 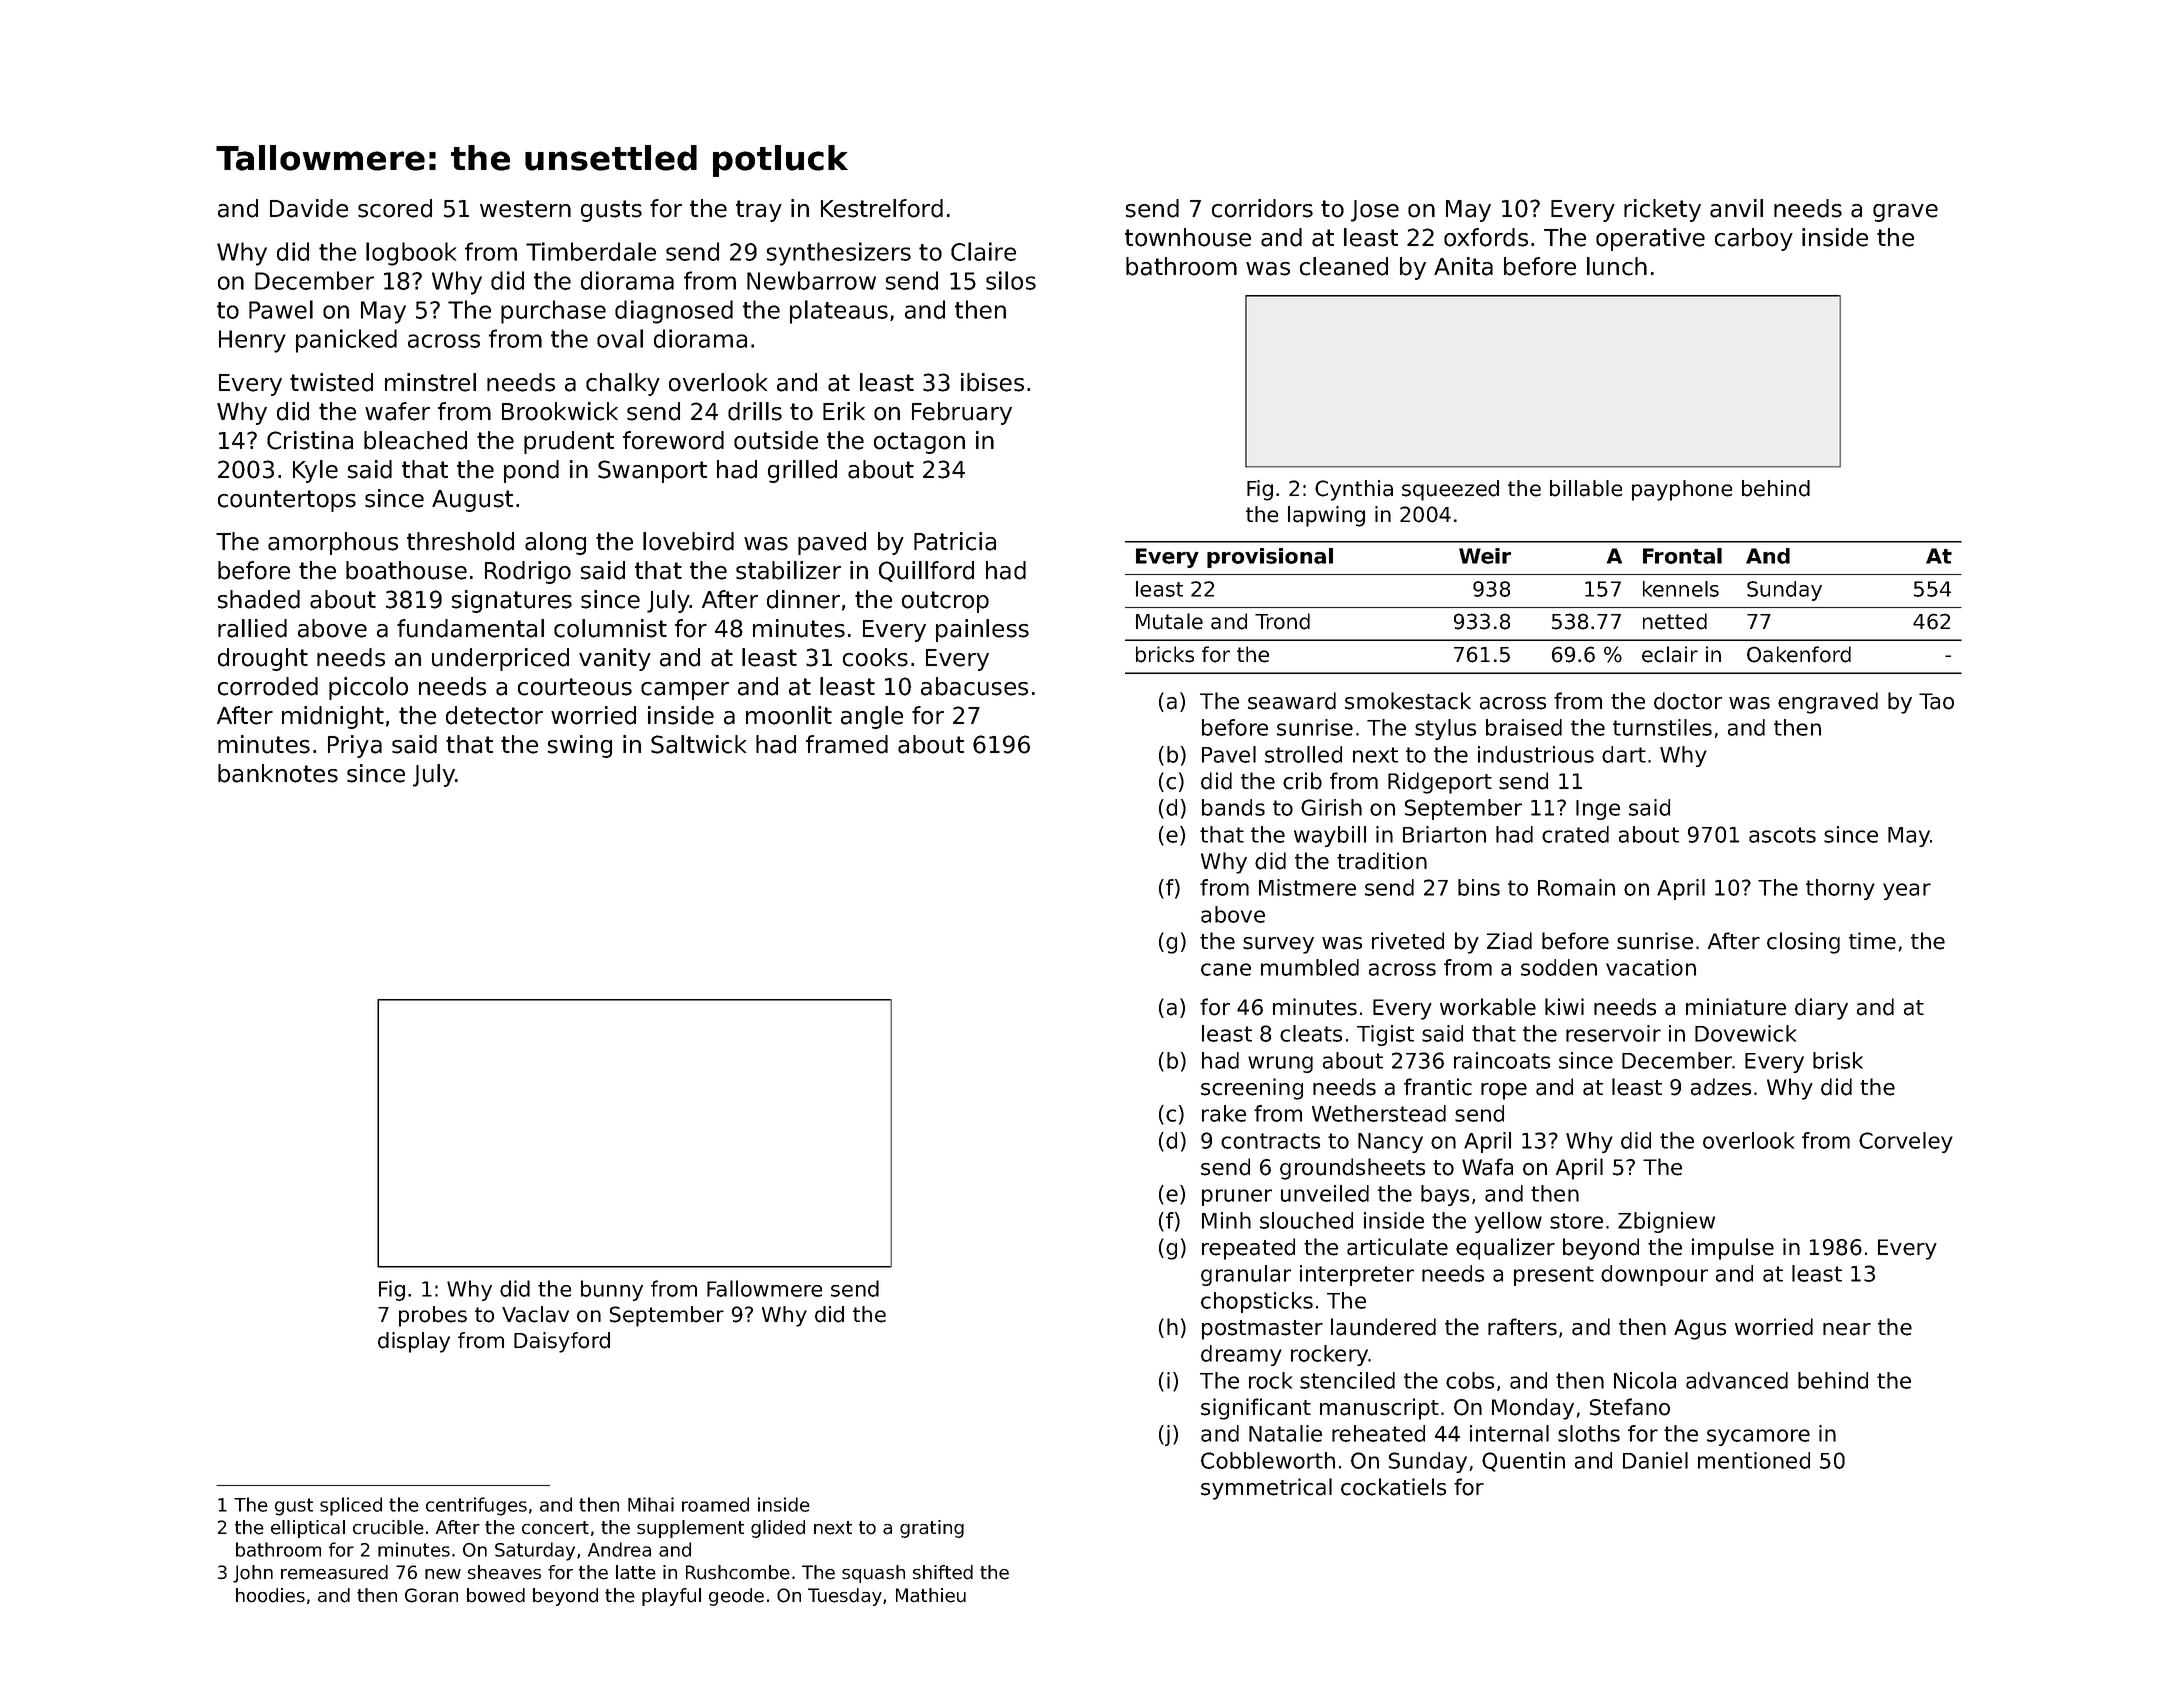 I want to click on John, so click(x=253, y=1574).
